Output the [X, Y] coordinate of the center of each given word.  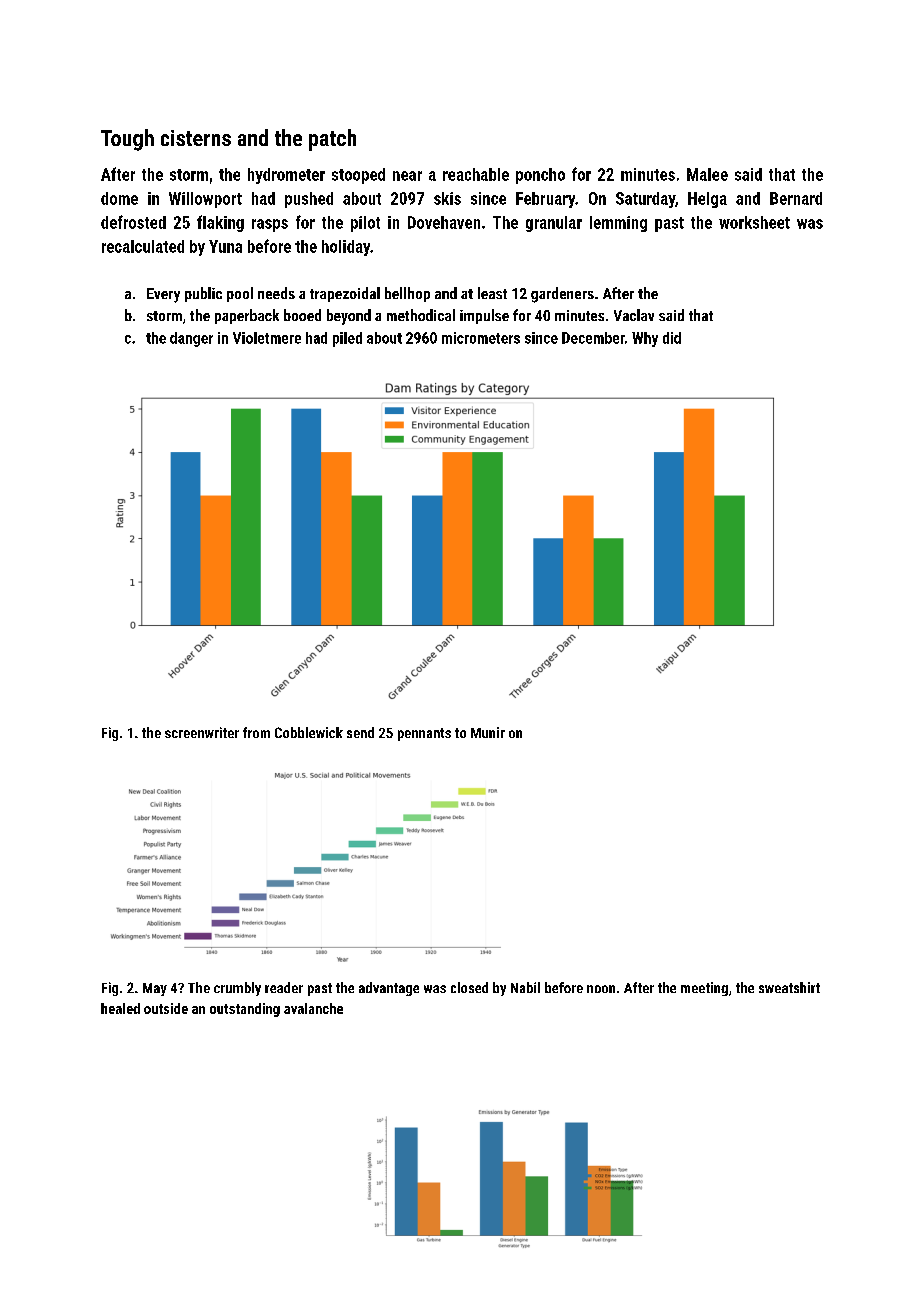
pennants [424, 734]
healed [120, 1008]
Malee [707, 174]
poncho [540, 176]
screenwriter [202, 732]
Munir [488, 732]
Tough [127, 140]
